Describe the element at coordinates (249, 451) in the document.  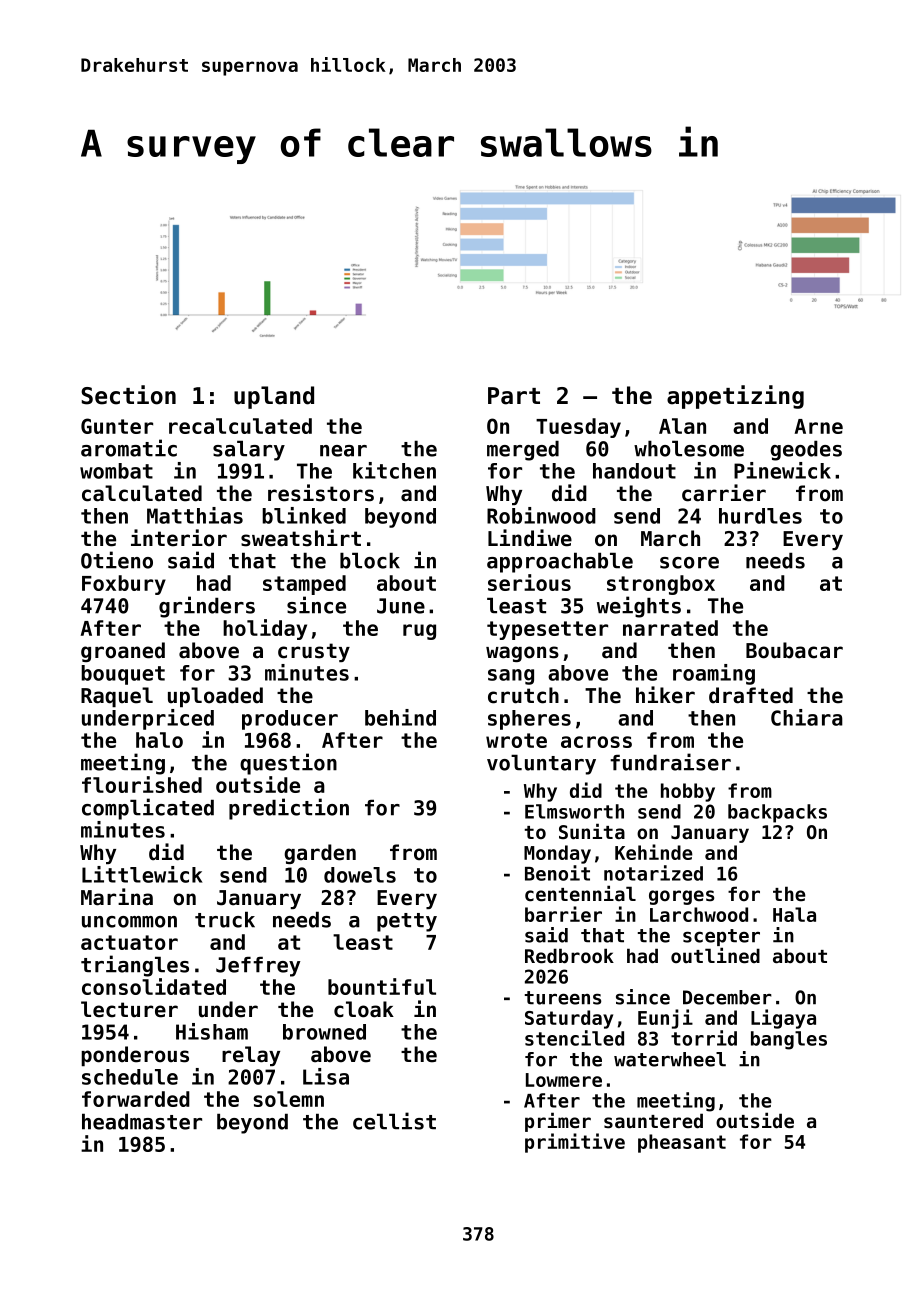
I see `salary` at that location.
